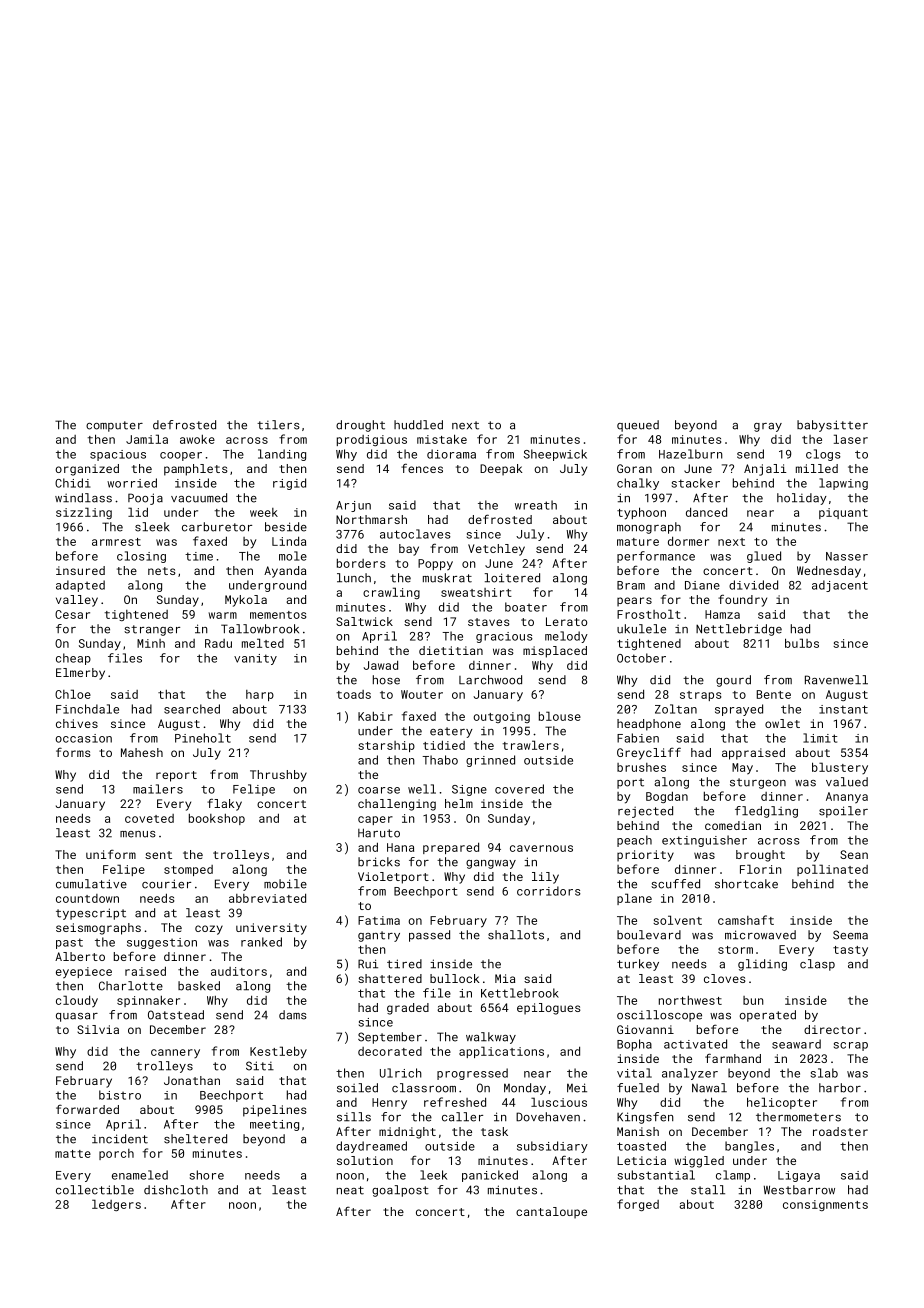 The height and width of the page is (1308, 924). Describe the element at coordinates (120, 1095) in the page. I see `bistro` at that location.
